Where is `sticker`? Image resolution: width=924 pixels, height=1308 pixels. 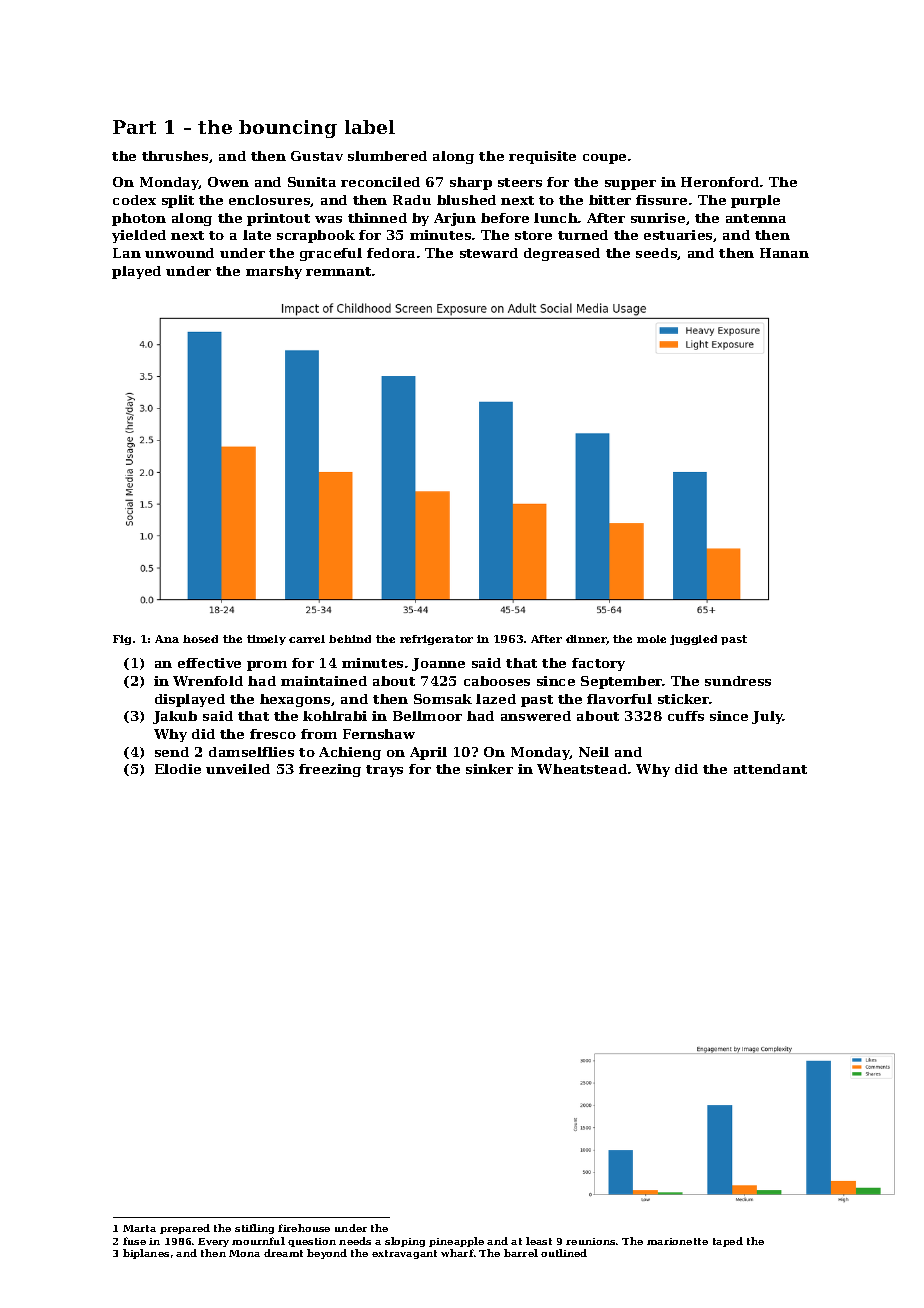
sticker is located at coordinates (684, 699).
